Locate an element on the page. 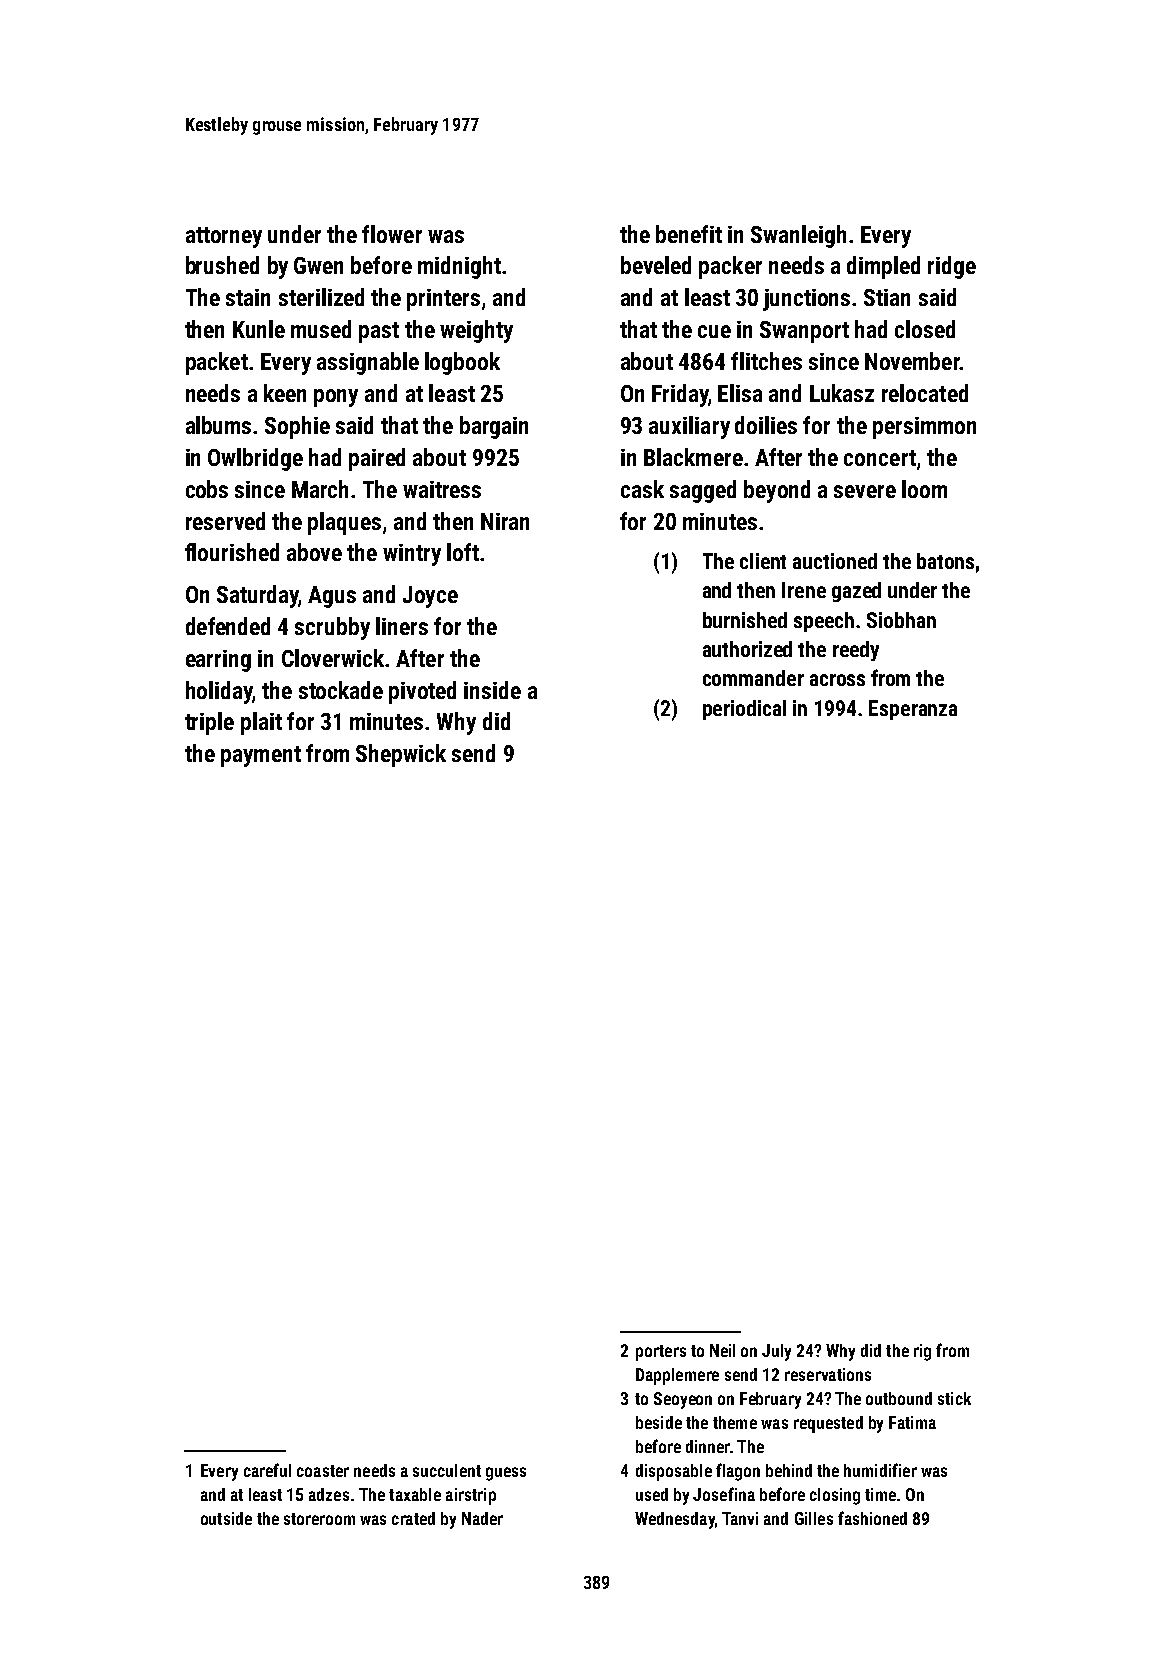 The width and height of the image is (1165, 1654). Cloverwick is located at coordinates (333, 658).
